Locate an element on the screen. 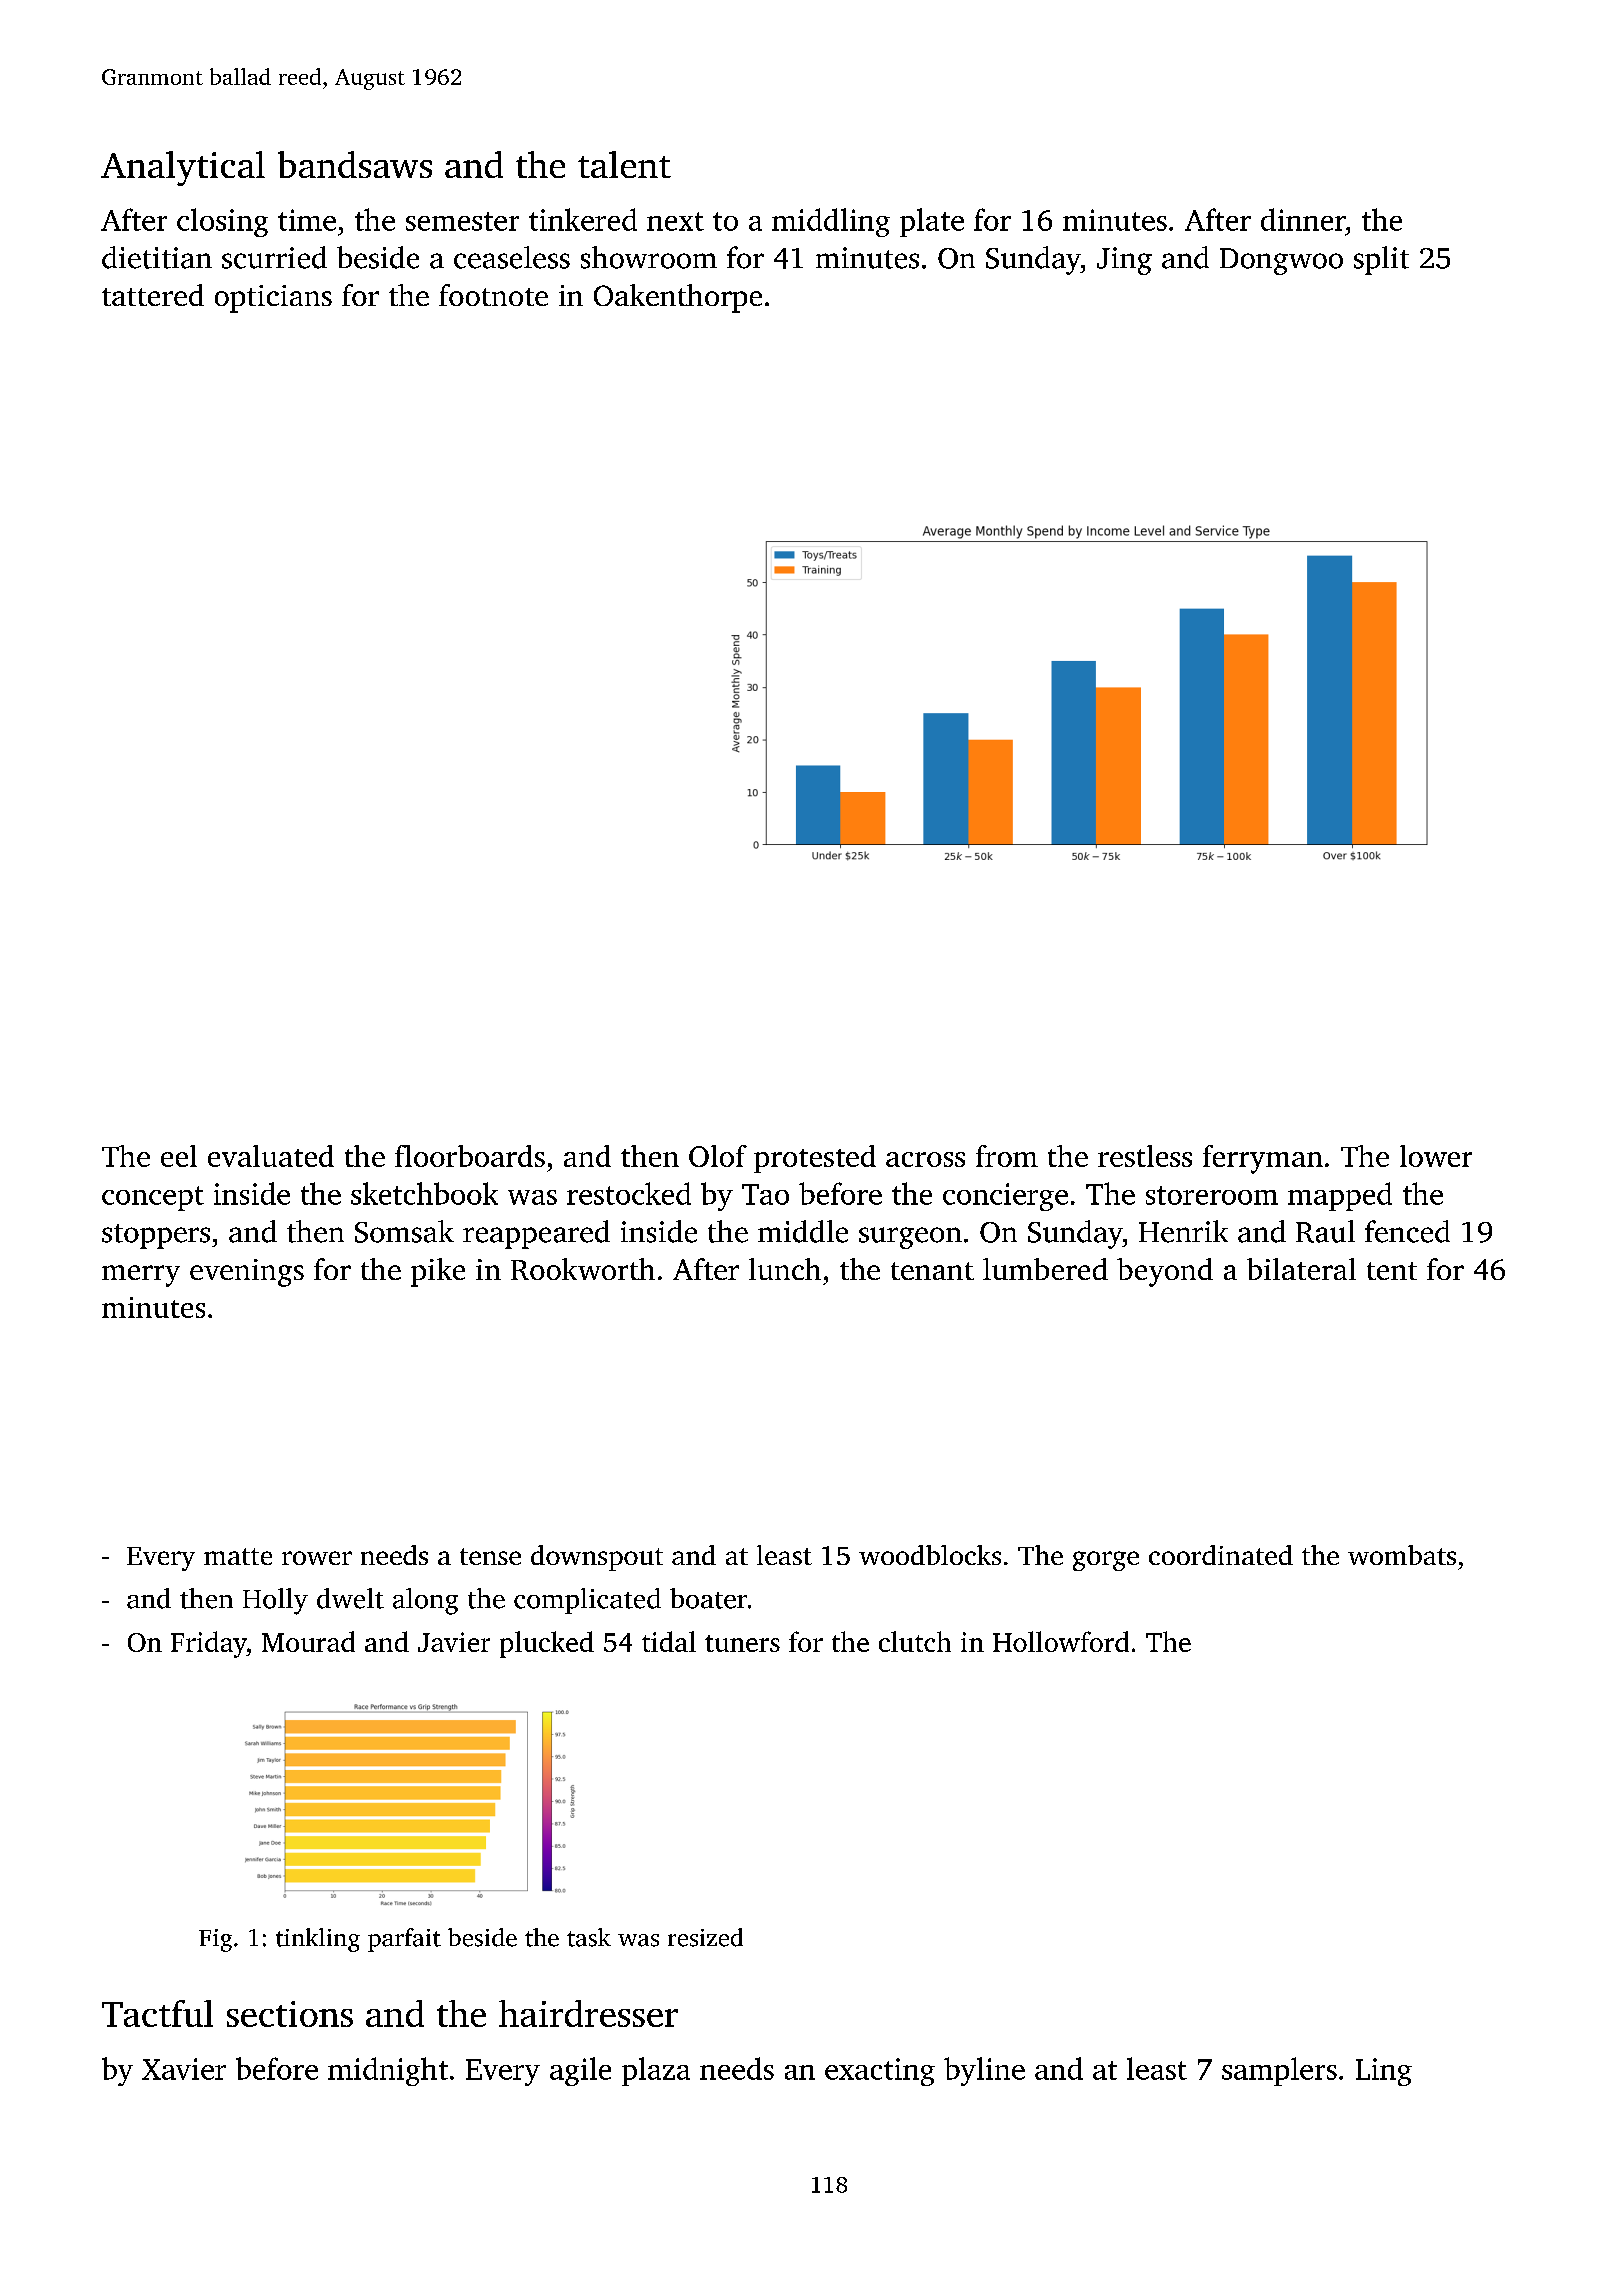 The width and height of the screenshot is (1620, 2292). tense is located at coordinates (490, 1556).
